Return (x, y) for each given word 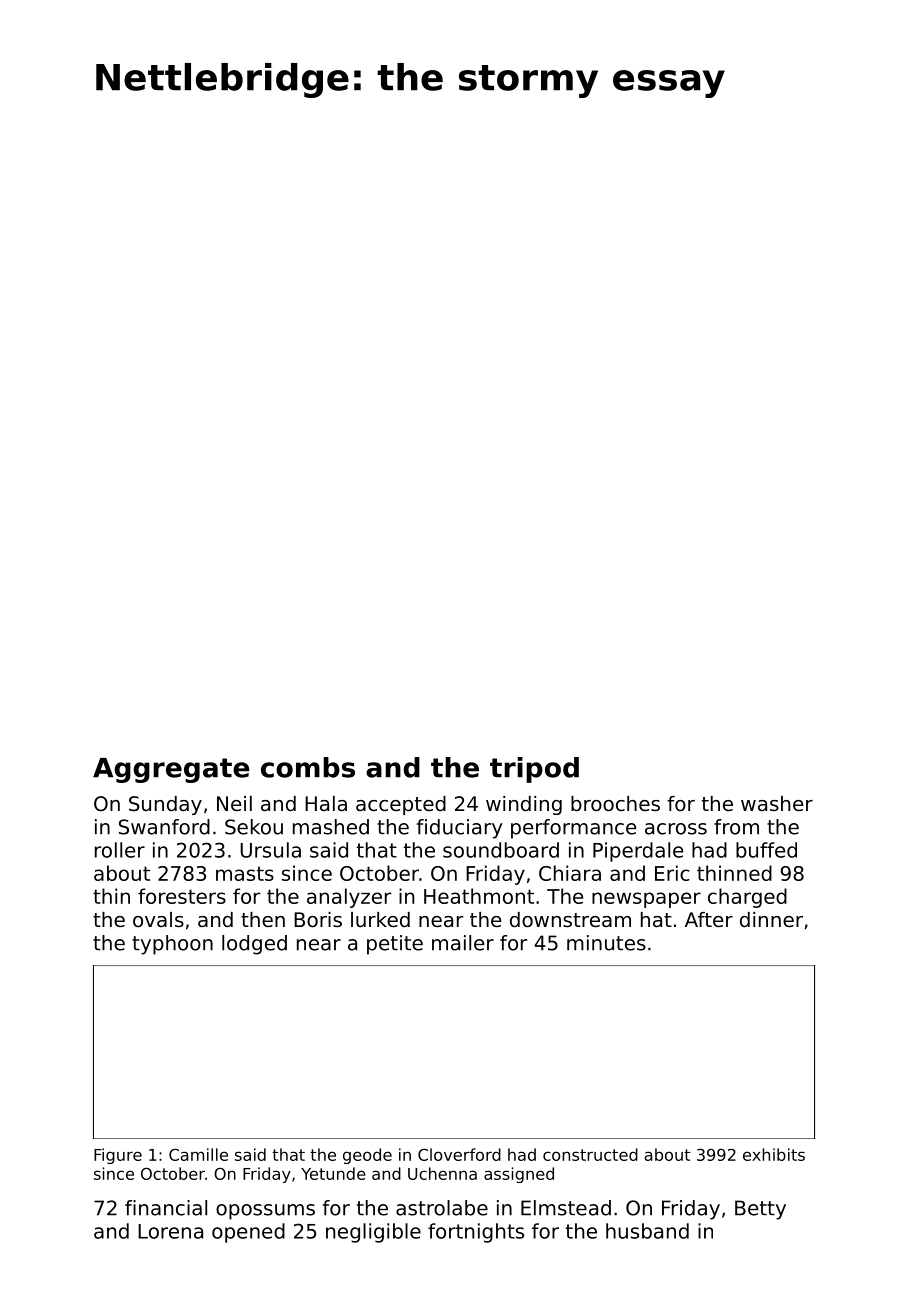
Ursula (270, 850)
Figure (118, 1156)
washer (777, 804)
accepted (401, 805)
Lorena (170, 1231)
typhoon (172, 945)
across (676, 829)
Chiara (570, 873)
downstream (570, 920)
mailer (463, 943)
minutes (606, 943)
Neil (234, 804)
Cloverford (459, 1154)
